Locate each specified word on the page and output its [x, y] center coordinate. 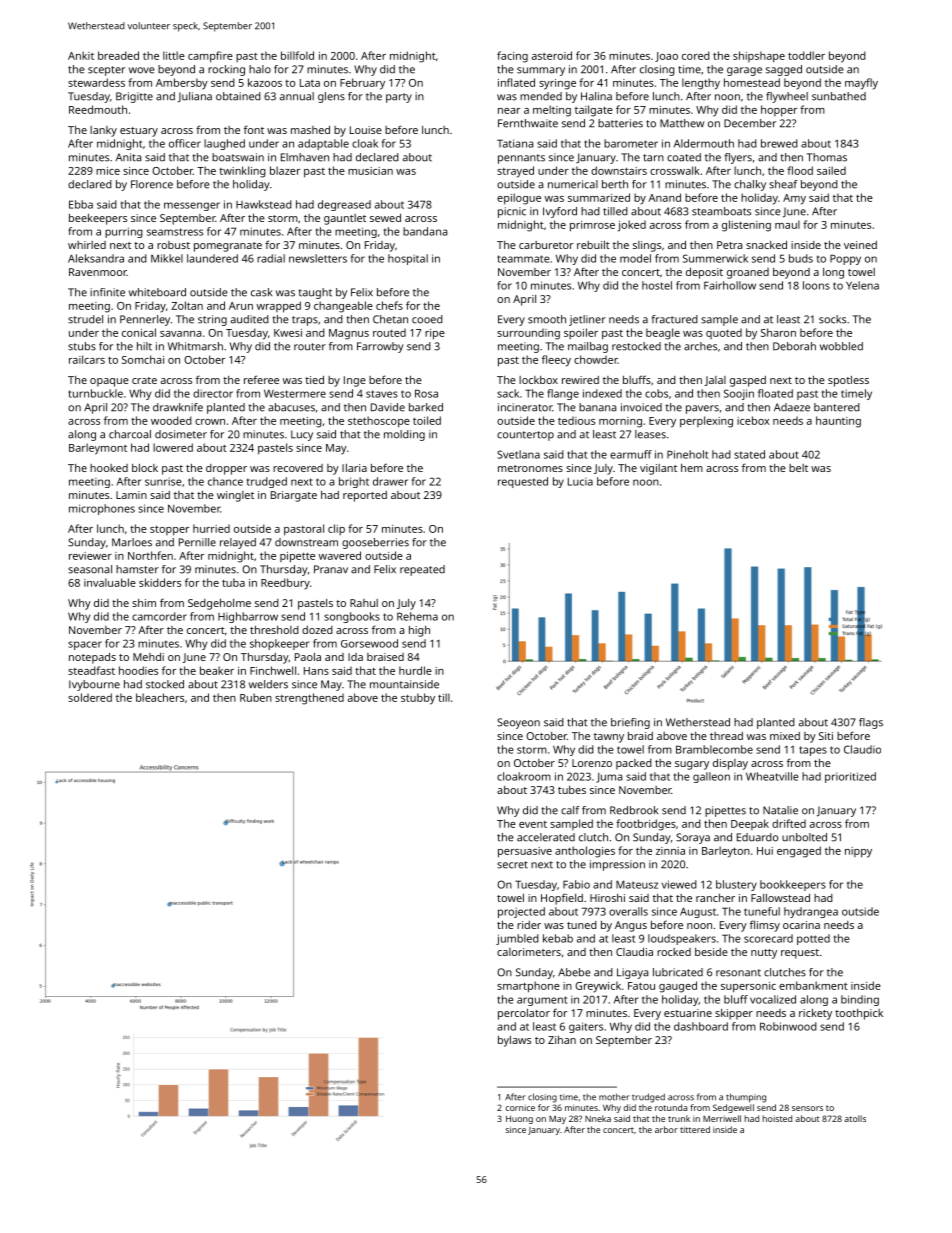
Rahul [364, 603]
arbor [666, 1129]
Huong [519, 1120]
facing [512, 57]
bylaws [514, 1041]
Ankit [81, 55]
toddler [806, 55]
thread [726, 736]
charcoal [130, 434]
